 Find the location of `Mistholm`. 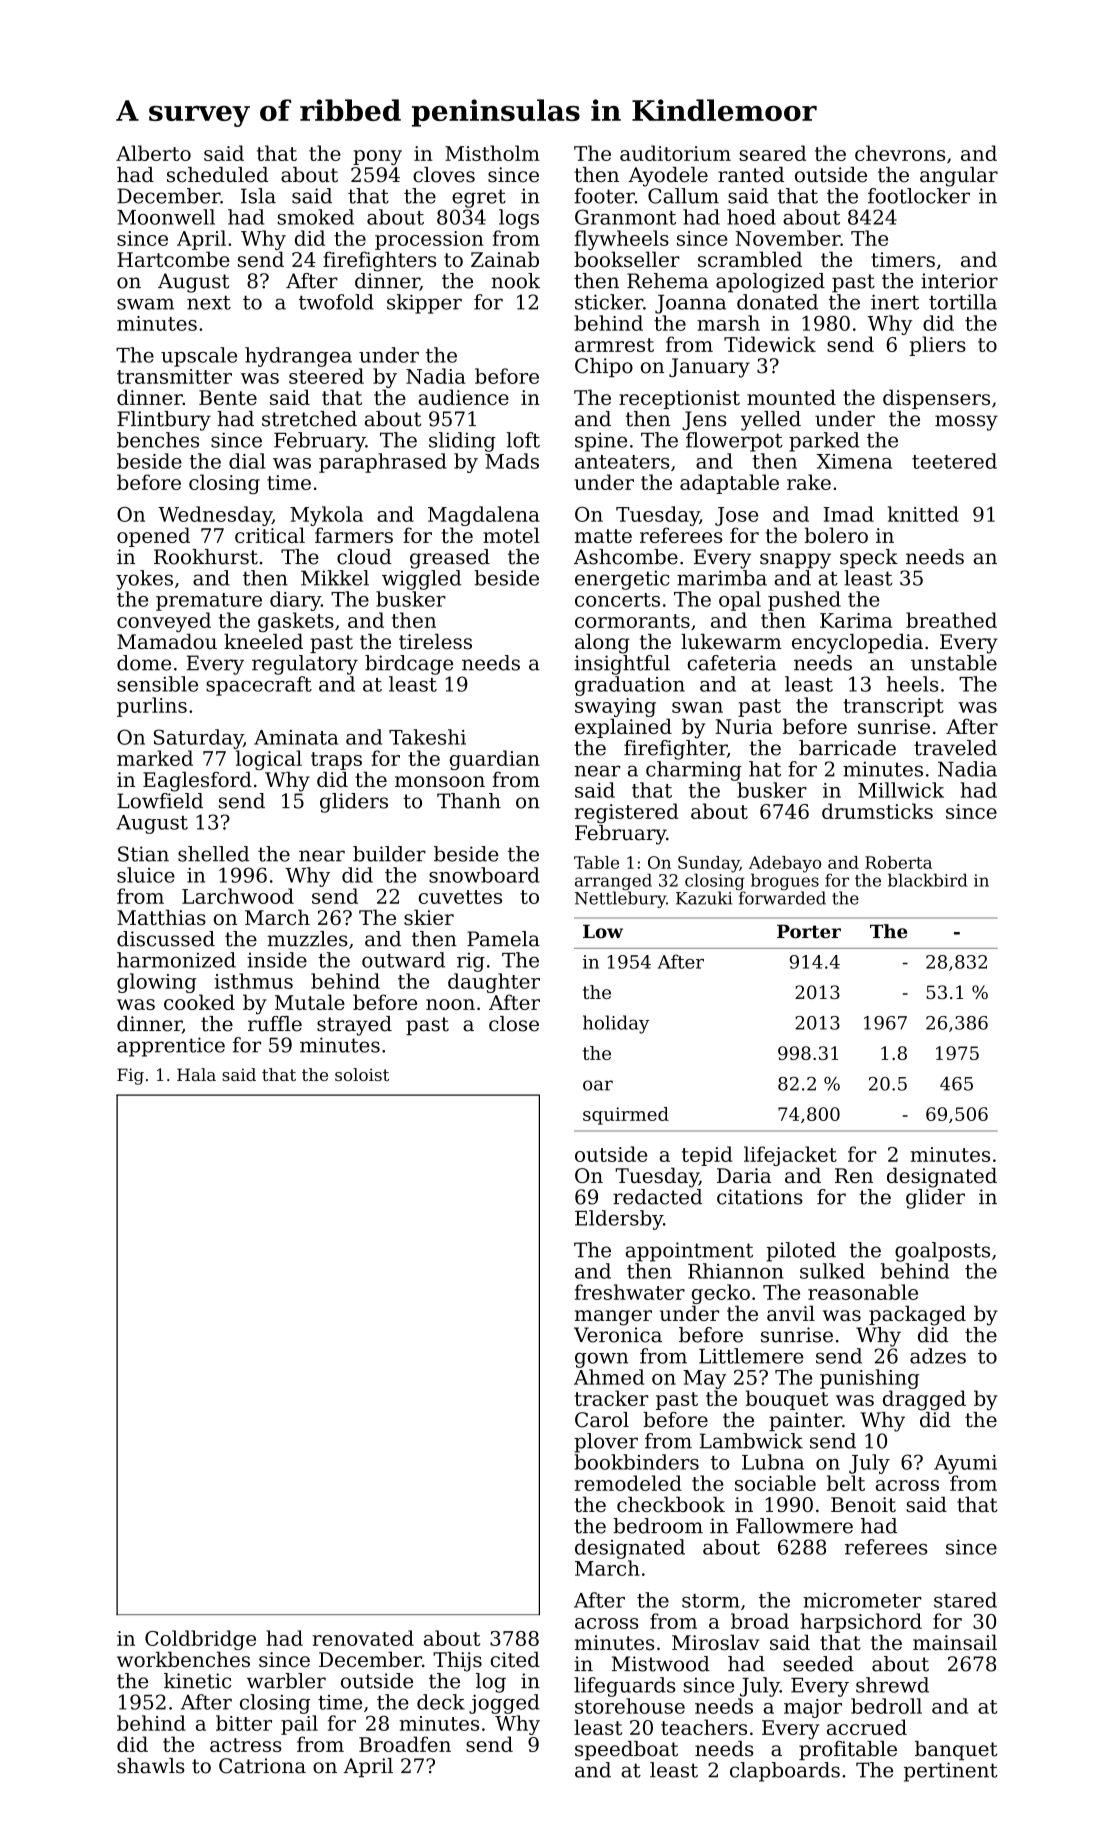

Mistholm is located at coordinates (492, 153).
